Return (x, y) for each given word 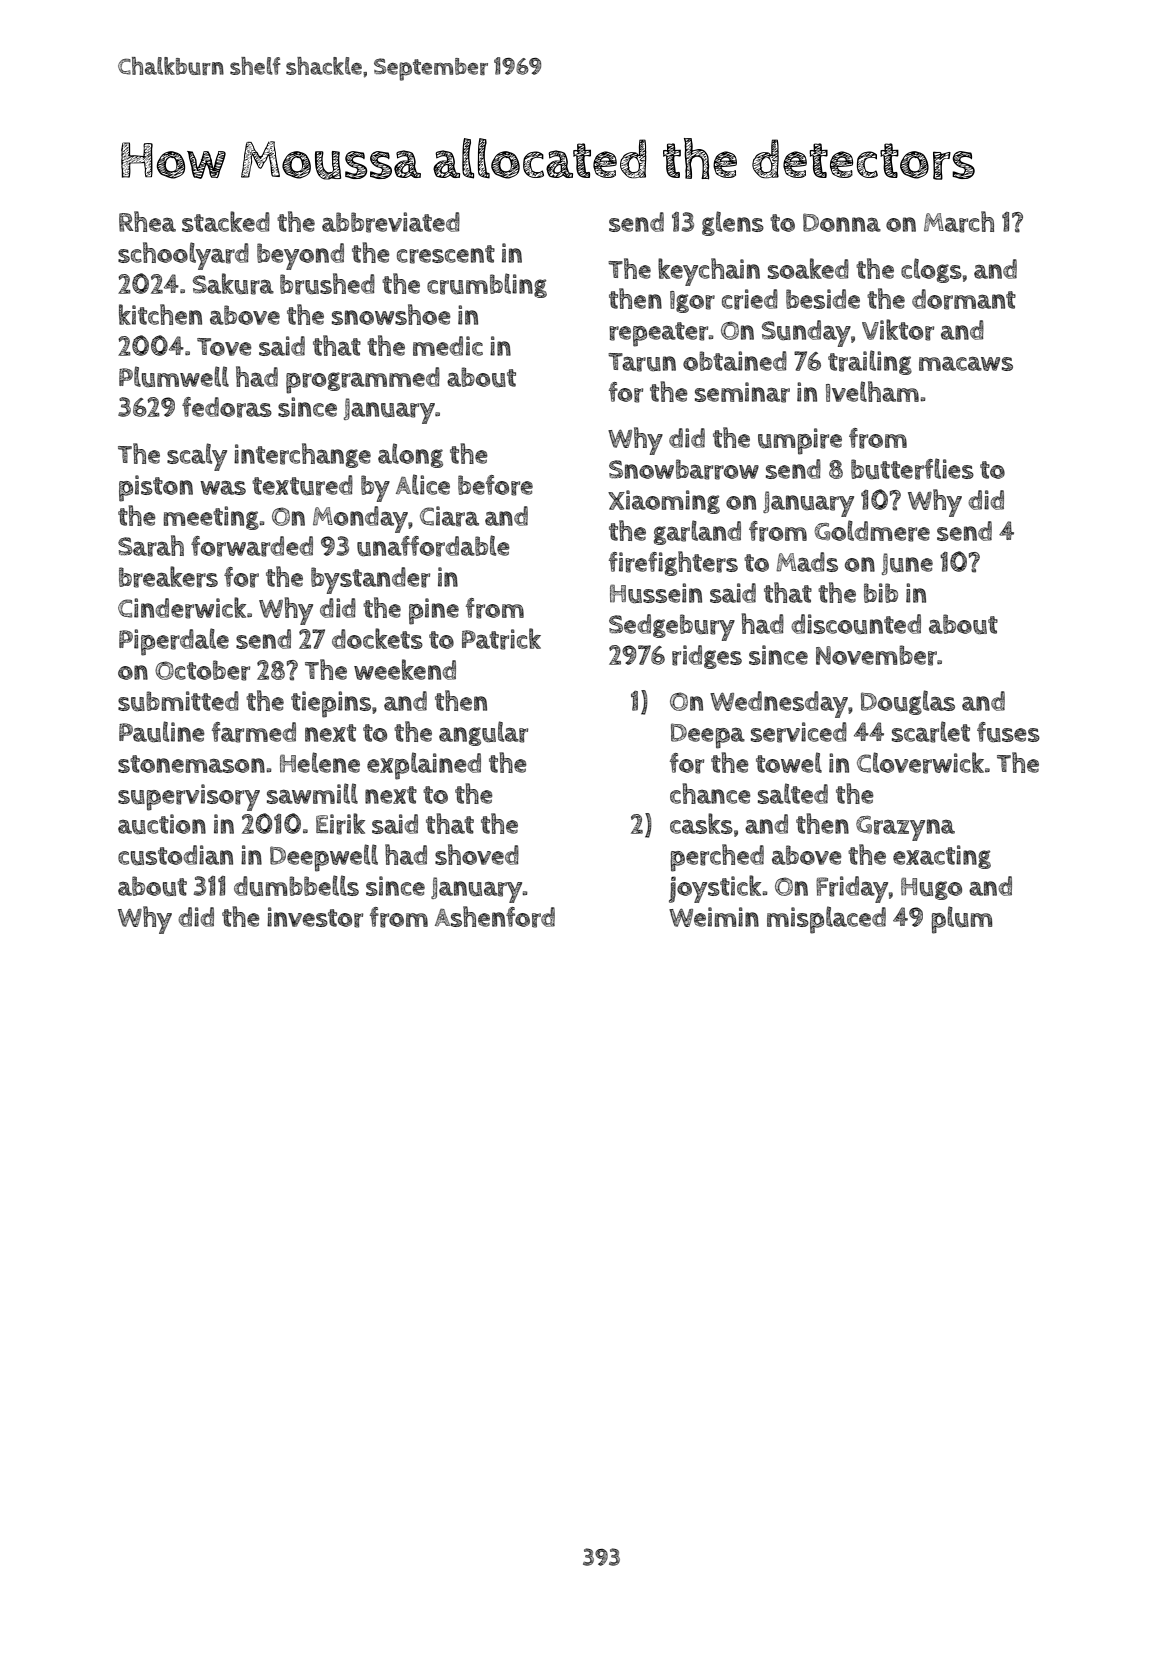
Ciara (449, 516)
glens (733, 223)
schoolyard (183, 256)
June (907, 564)
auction (162, 824)
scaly (197, 457)
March (959, 222)
